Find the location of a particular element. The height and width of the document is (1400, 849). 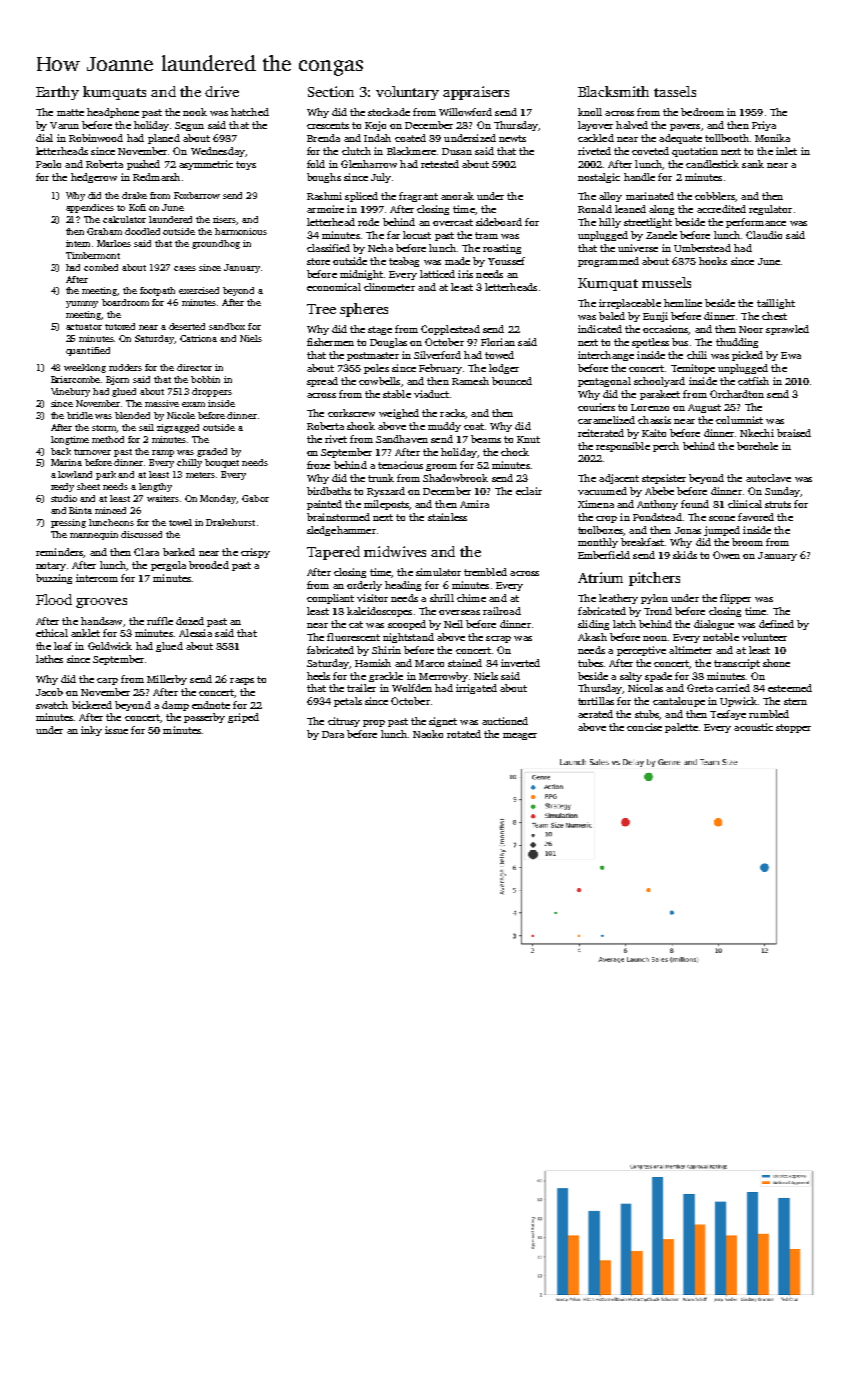

Priya is located at coordinates (764, 126).
